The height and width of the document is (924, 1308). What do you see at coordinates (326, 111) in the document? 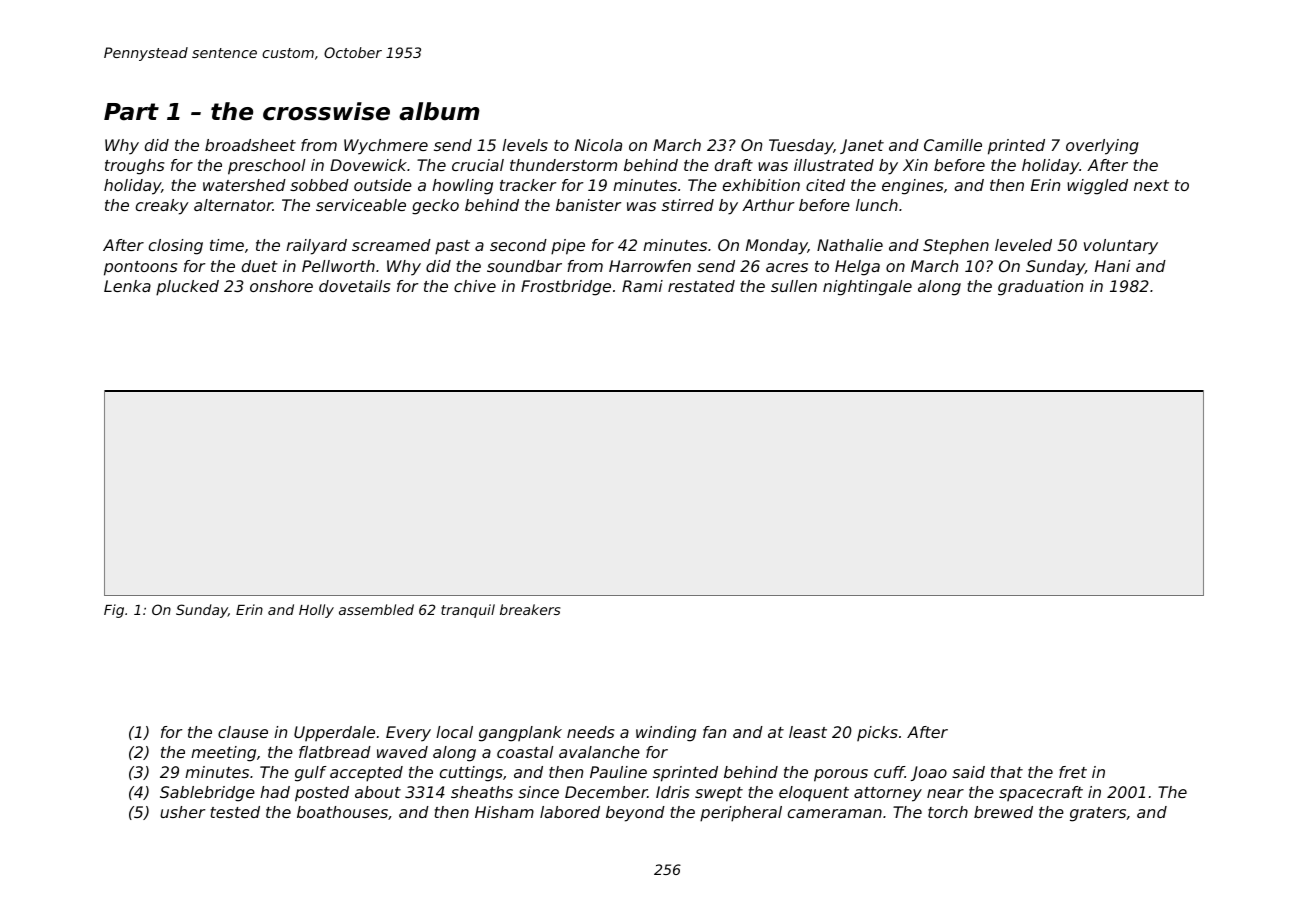
I see `crosswise` at bounding box center [326, 111].
